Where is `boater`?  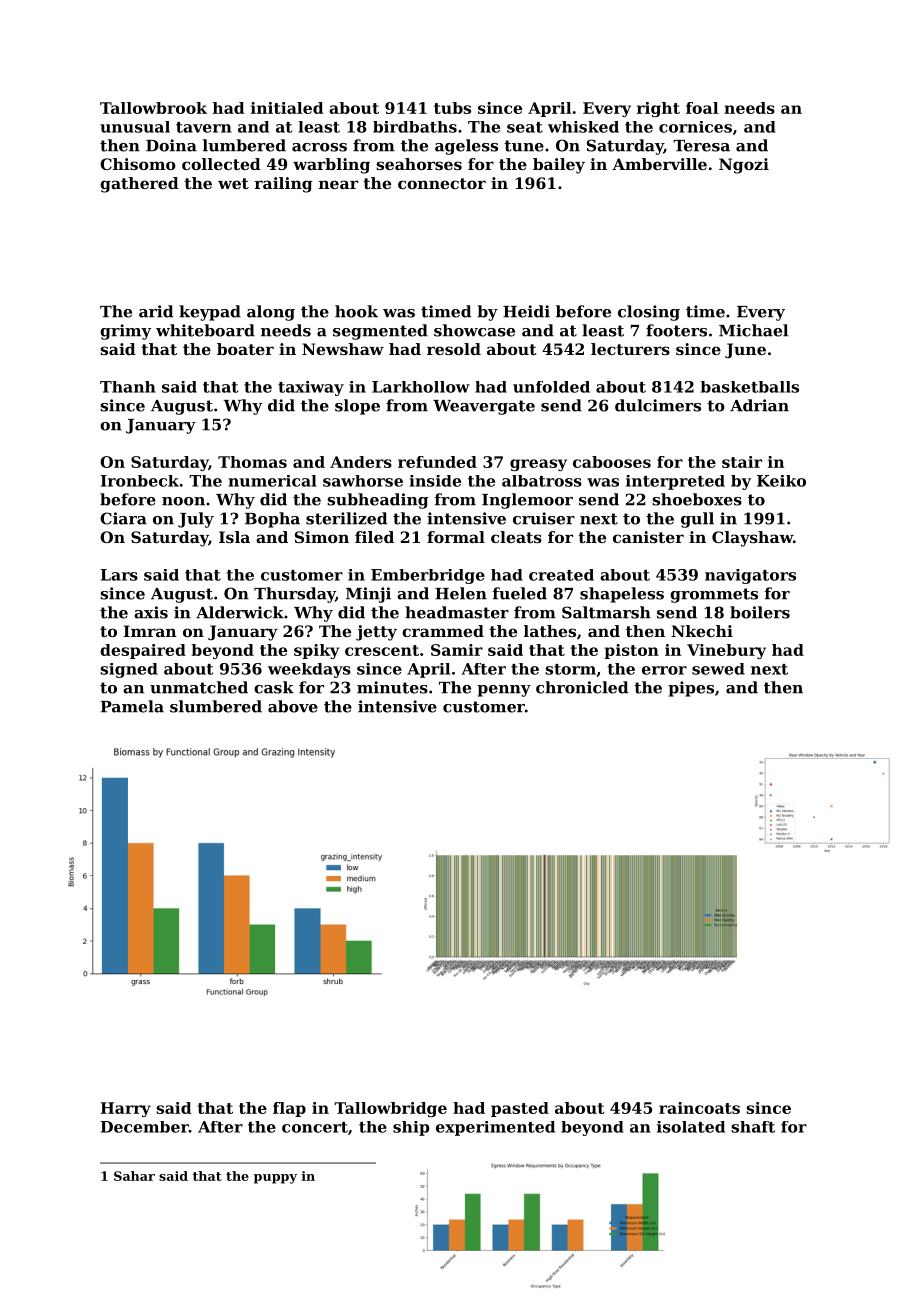 boater is located at coordinates (245, 349).
